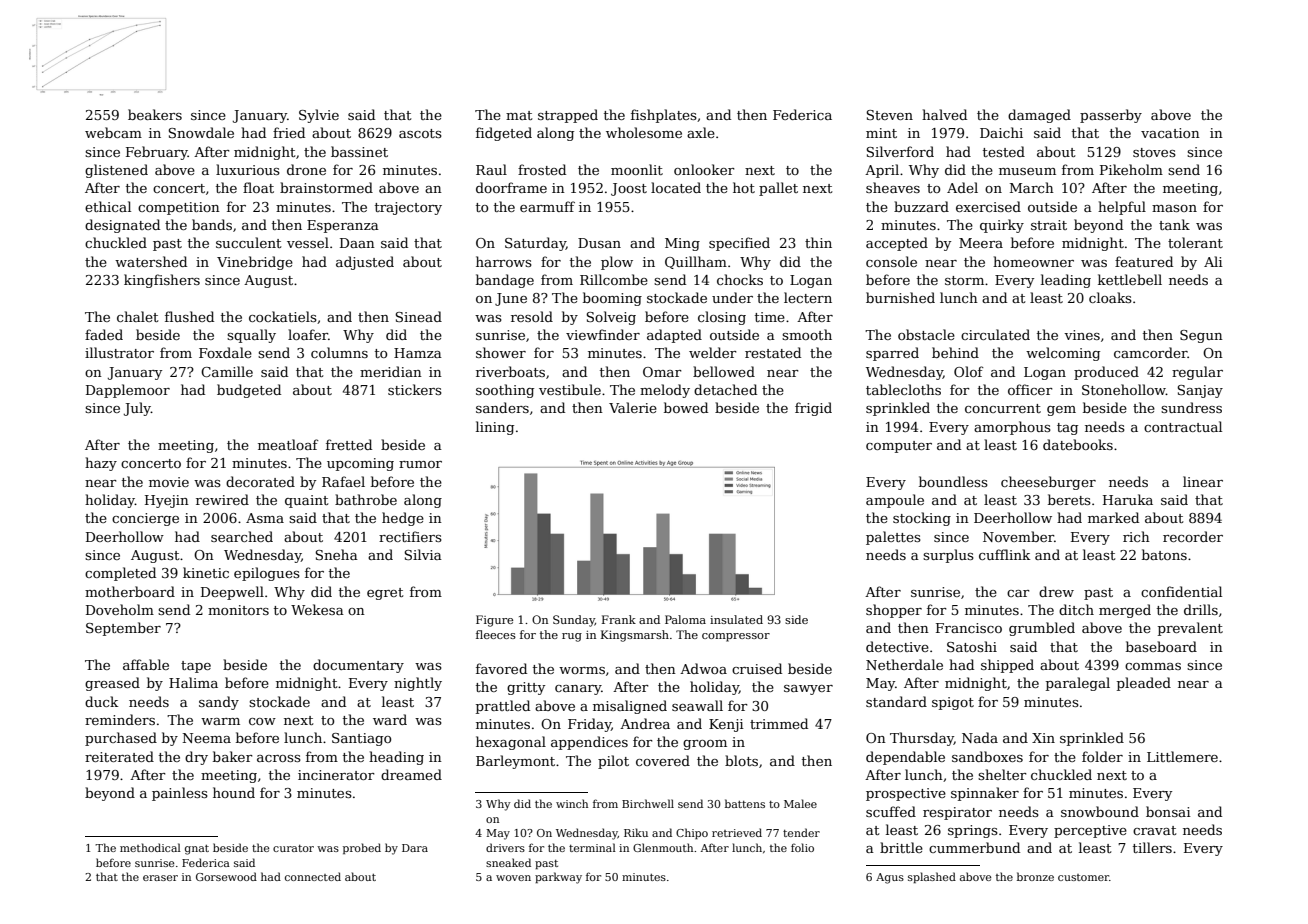 This image has height=924, width=1308. I want to click on baseboard, so click(1161, 646).
